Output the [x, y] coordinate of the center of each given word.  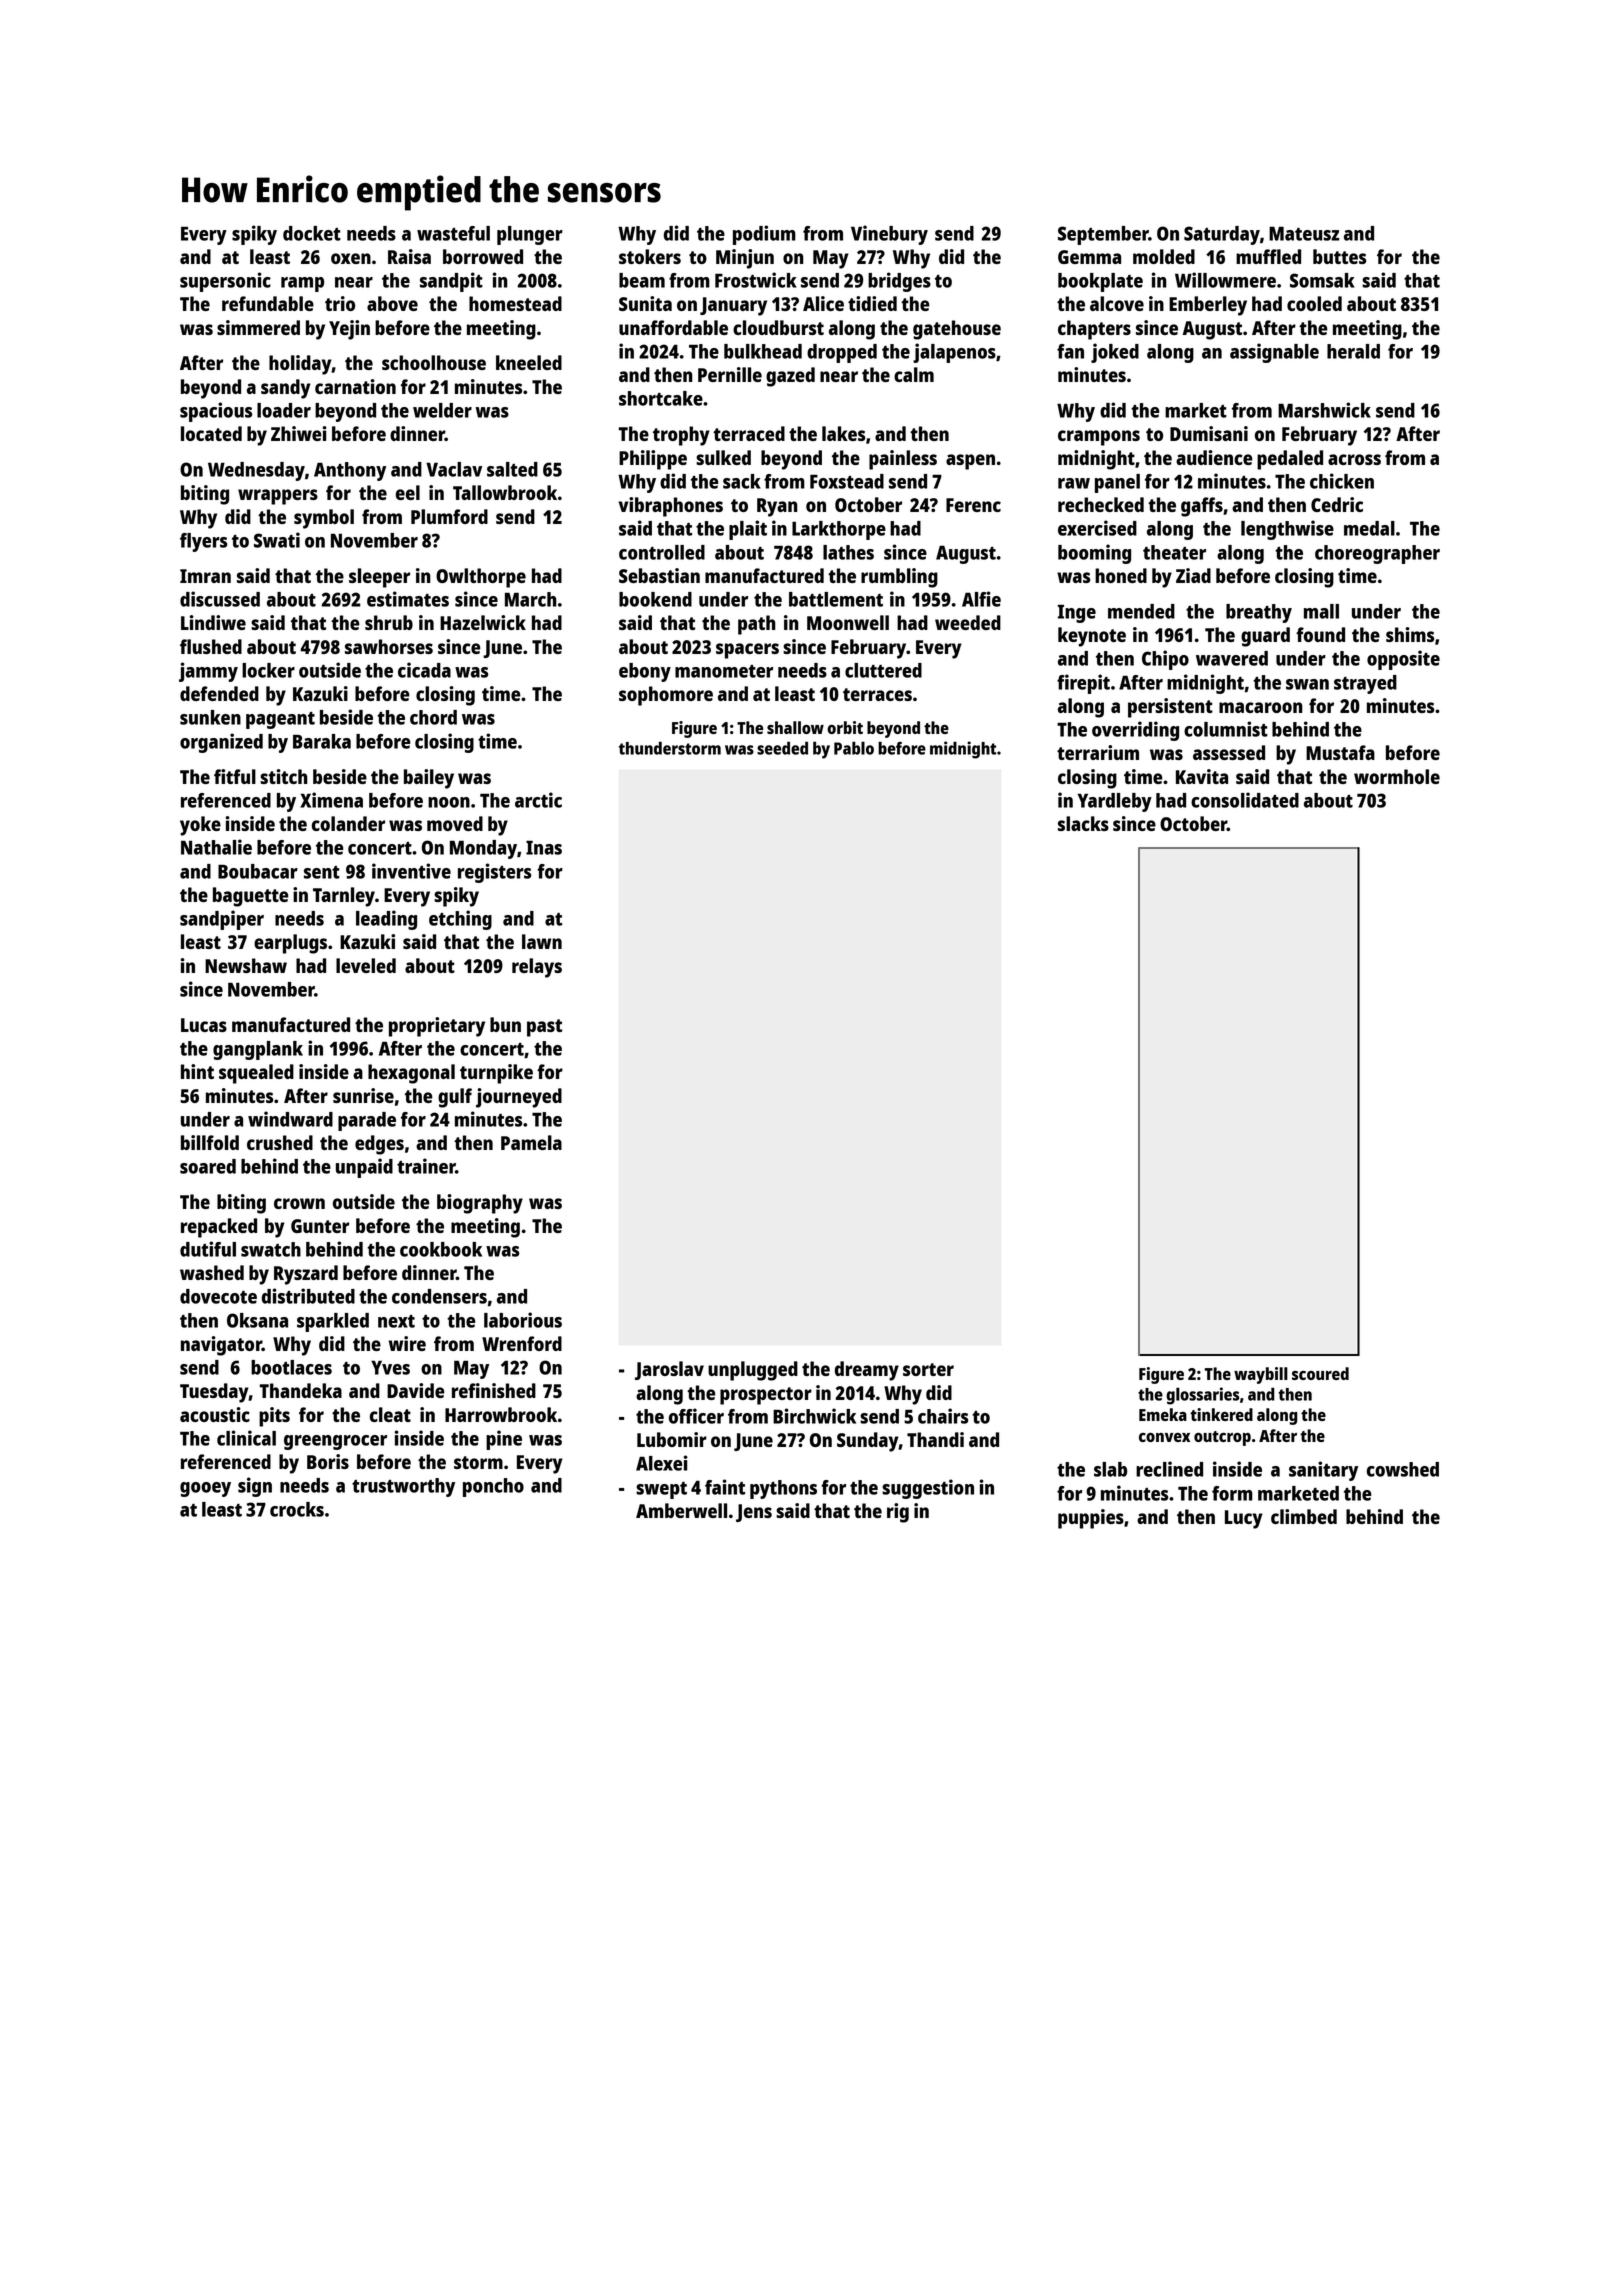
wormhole [1397, 776]
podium [764, 235]
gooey [205, 1489]
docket [312, 233]
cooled [1314, 303]
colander [348, 823]
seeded [782, 748]
